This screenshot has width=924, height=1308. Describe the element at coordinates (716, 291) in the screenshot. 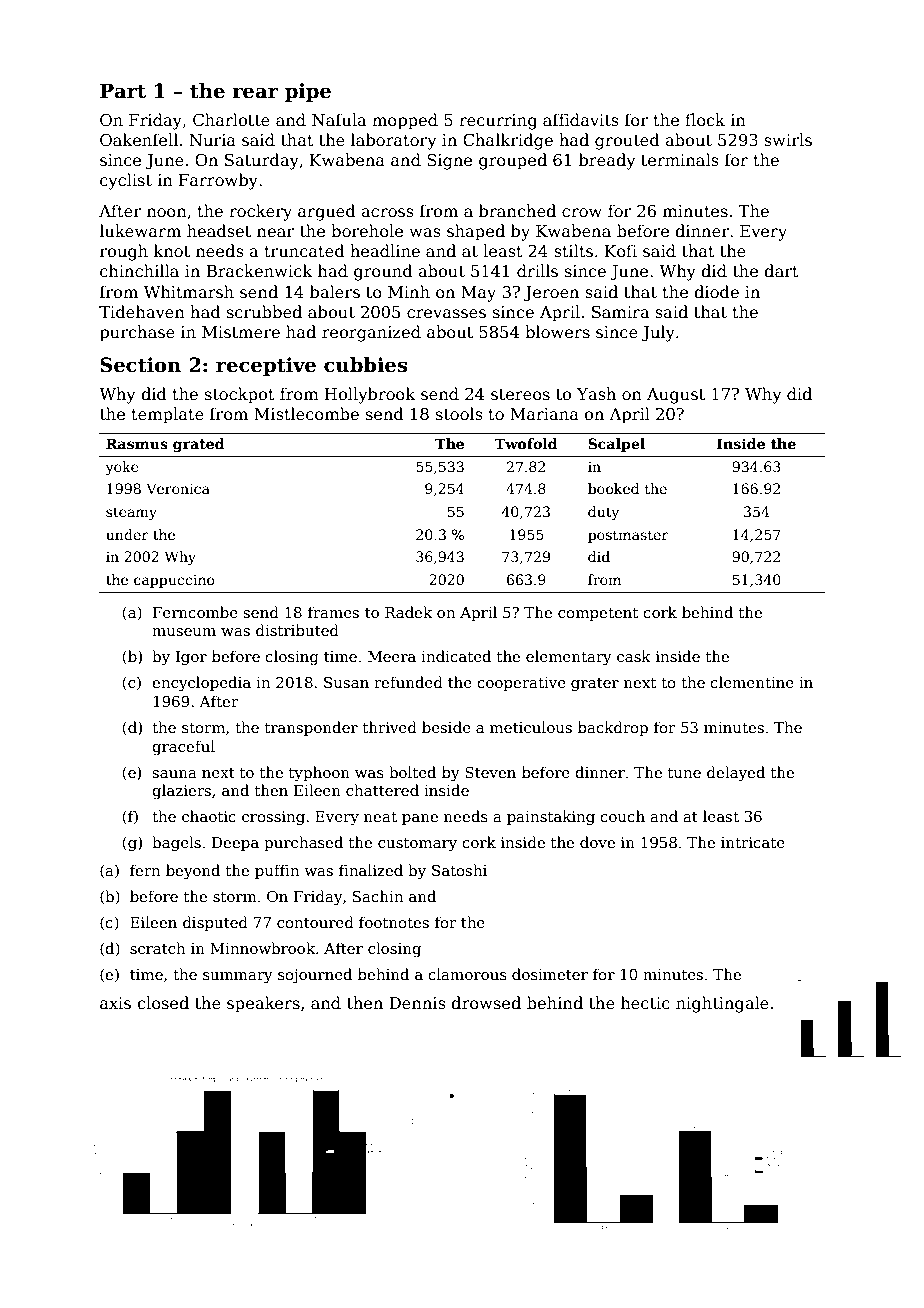

I see `diode` at that location.
